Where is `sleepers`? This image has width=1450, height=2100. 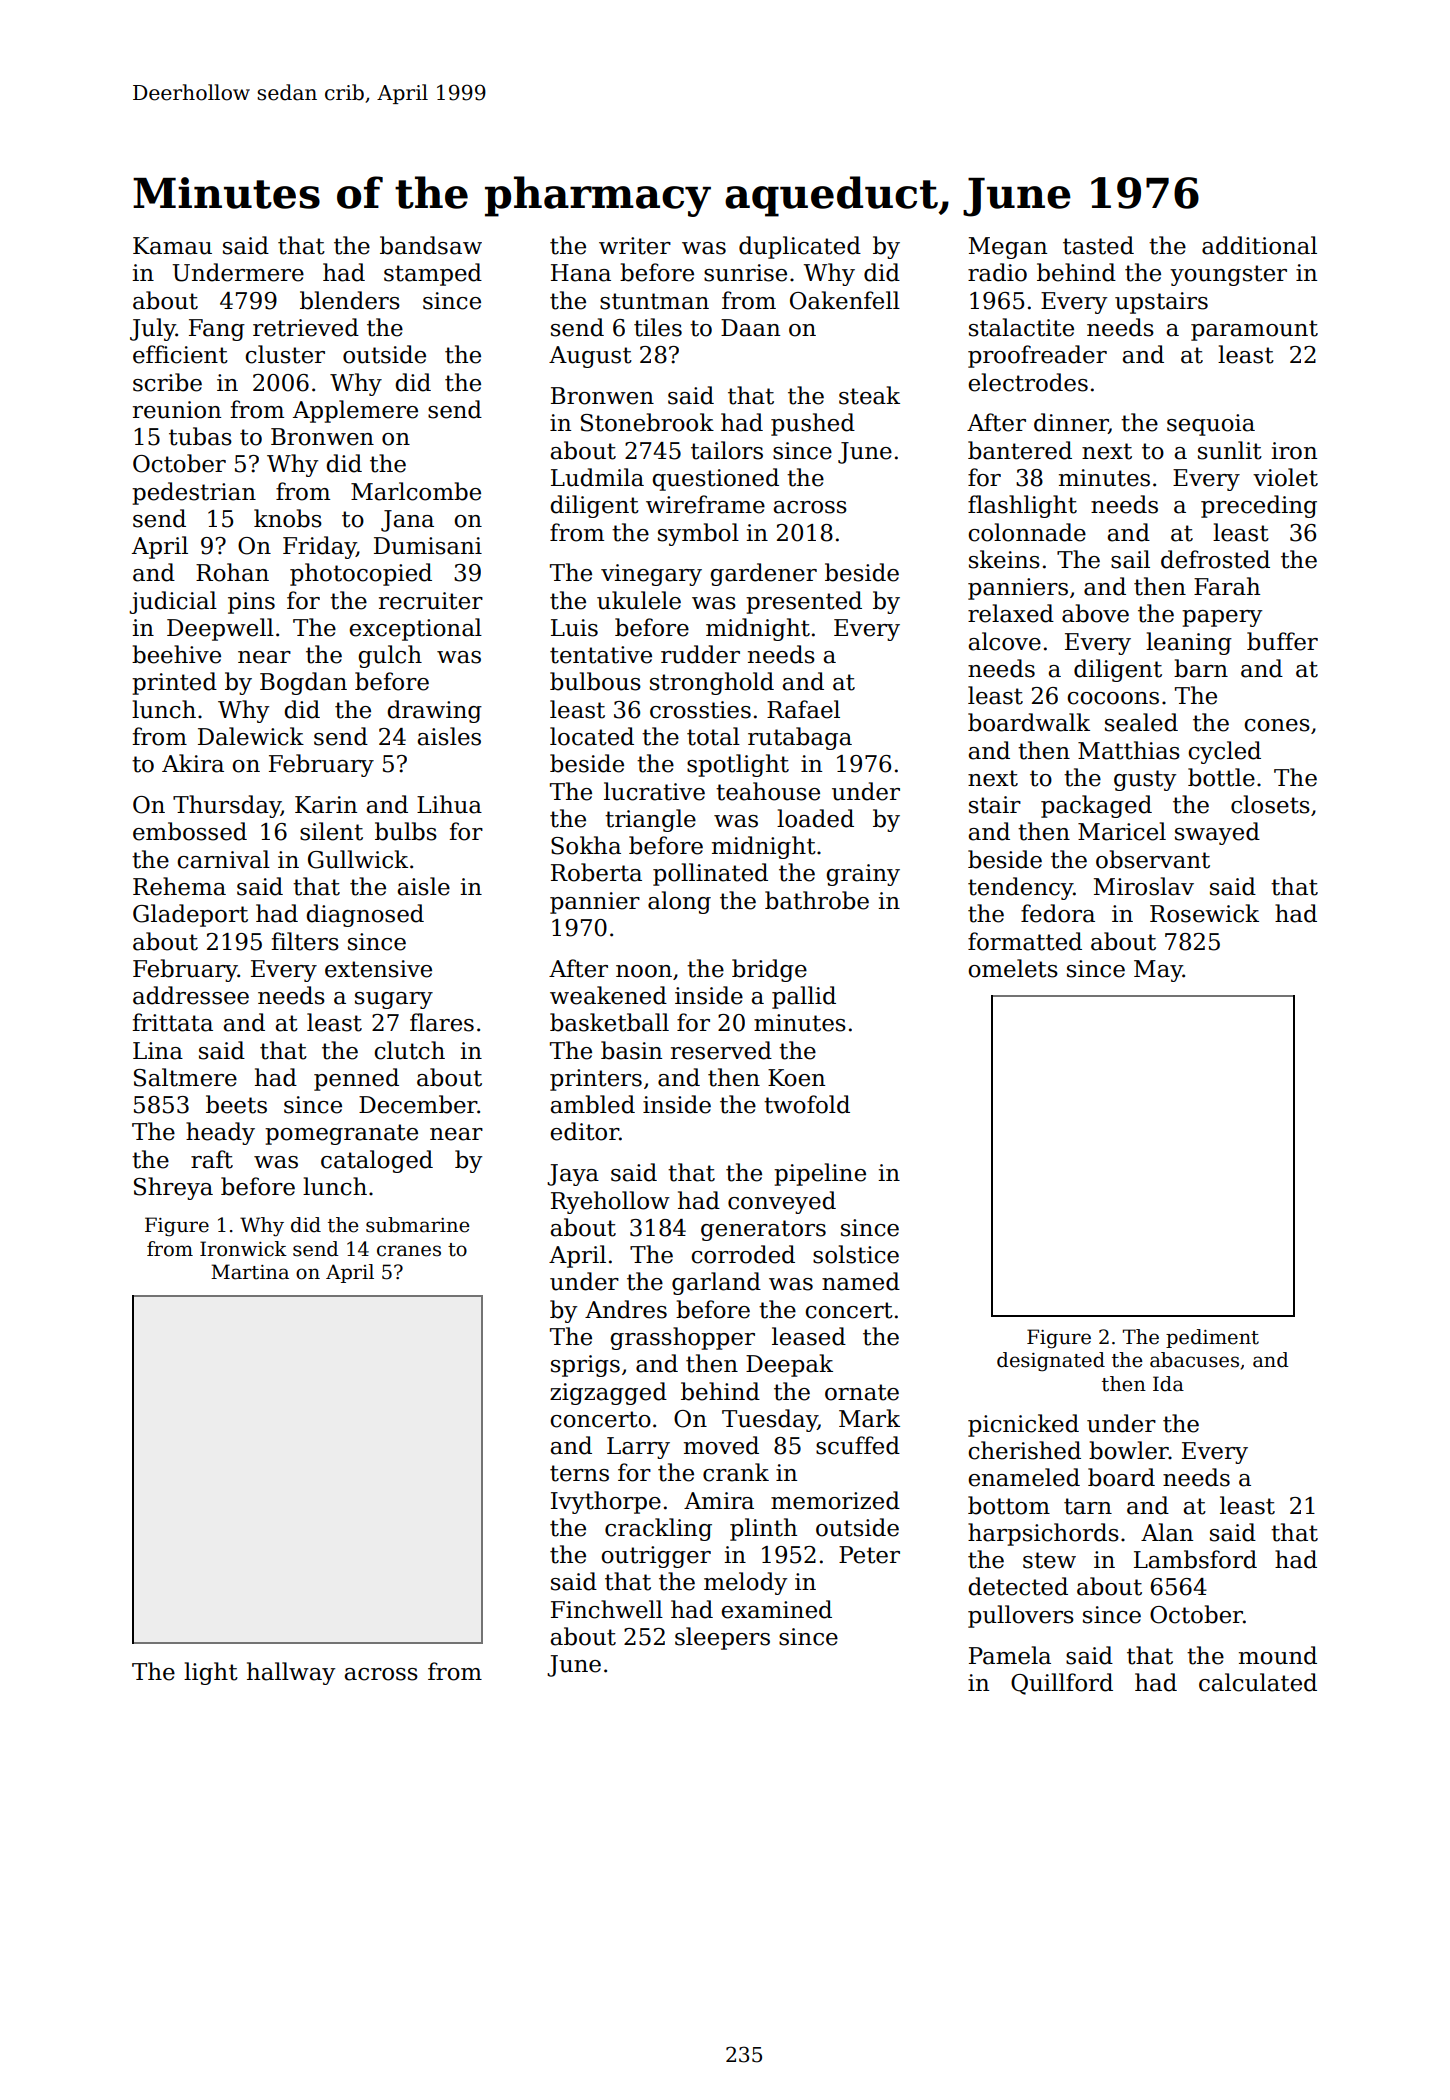 sleepers is located at coordinates (722, 1638).
